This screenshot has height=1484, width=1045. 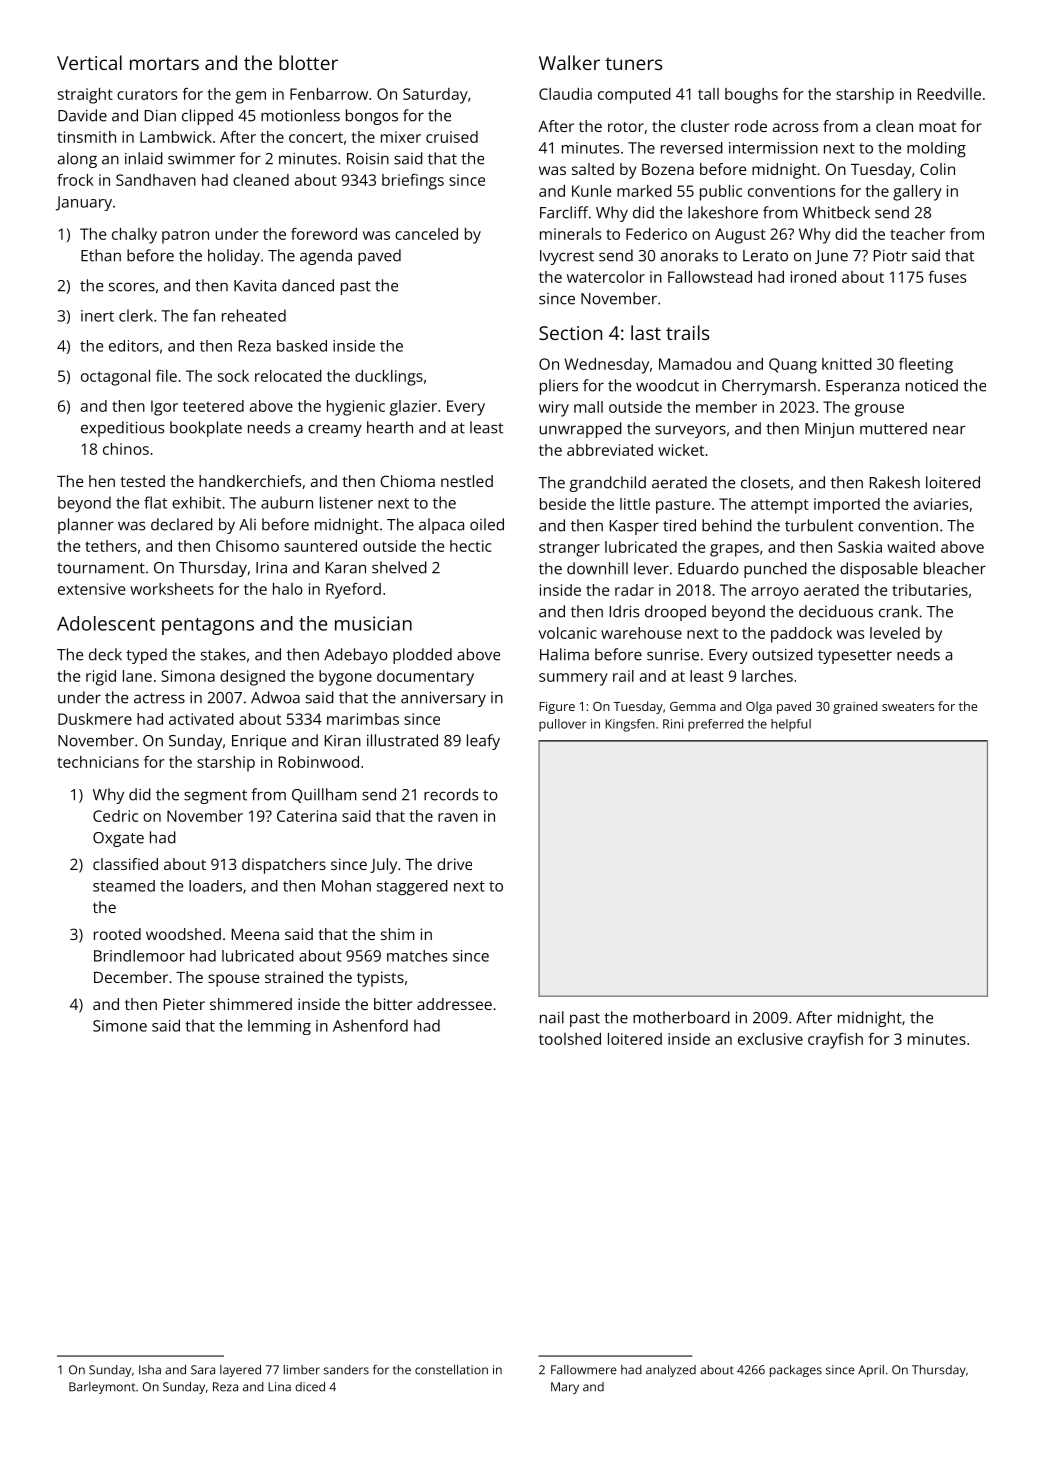 What do you see at coordinates (796, 1371) in the screenshot?
I see `packages` at bounding box center [796, 1371].
